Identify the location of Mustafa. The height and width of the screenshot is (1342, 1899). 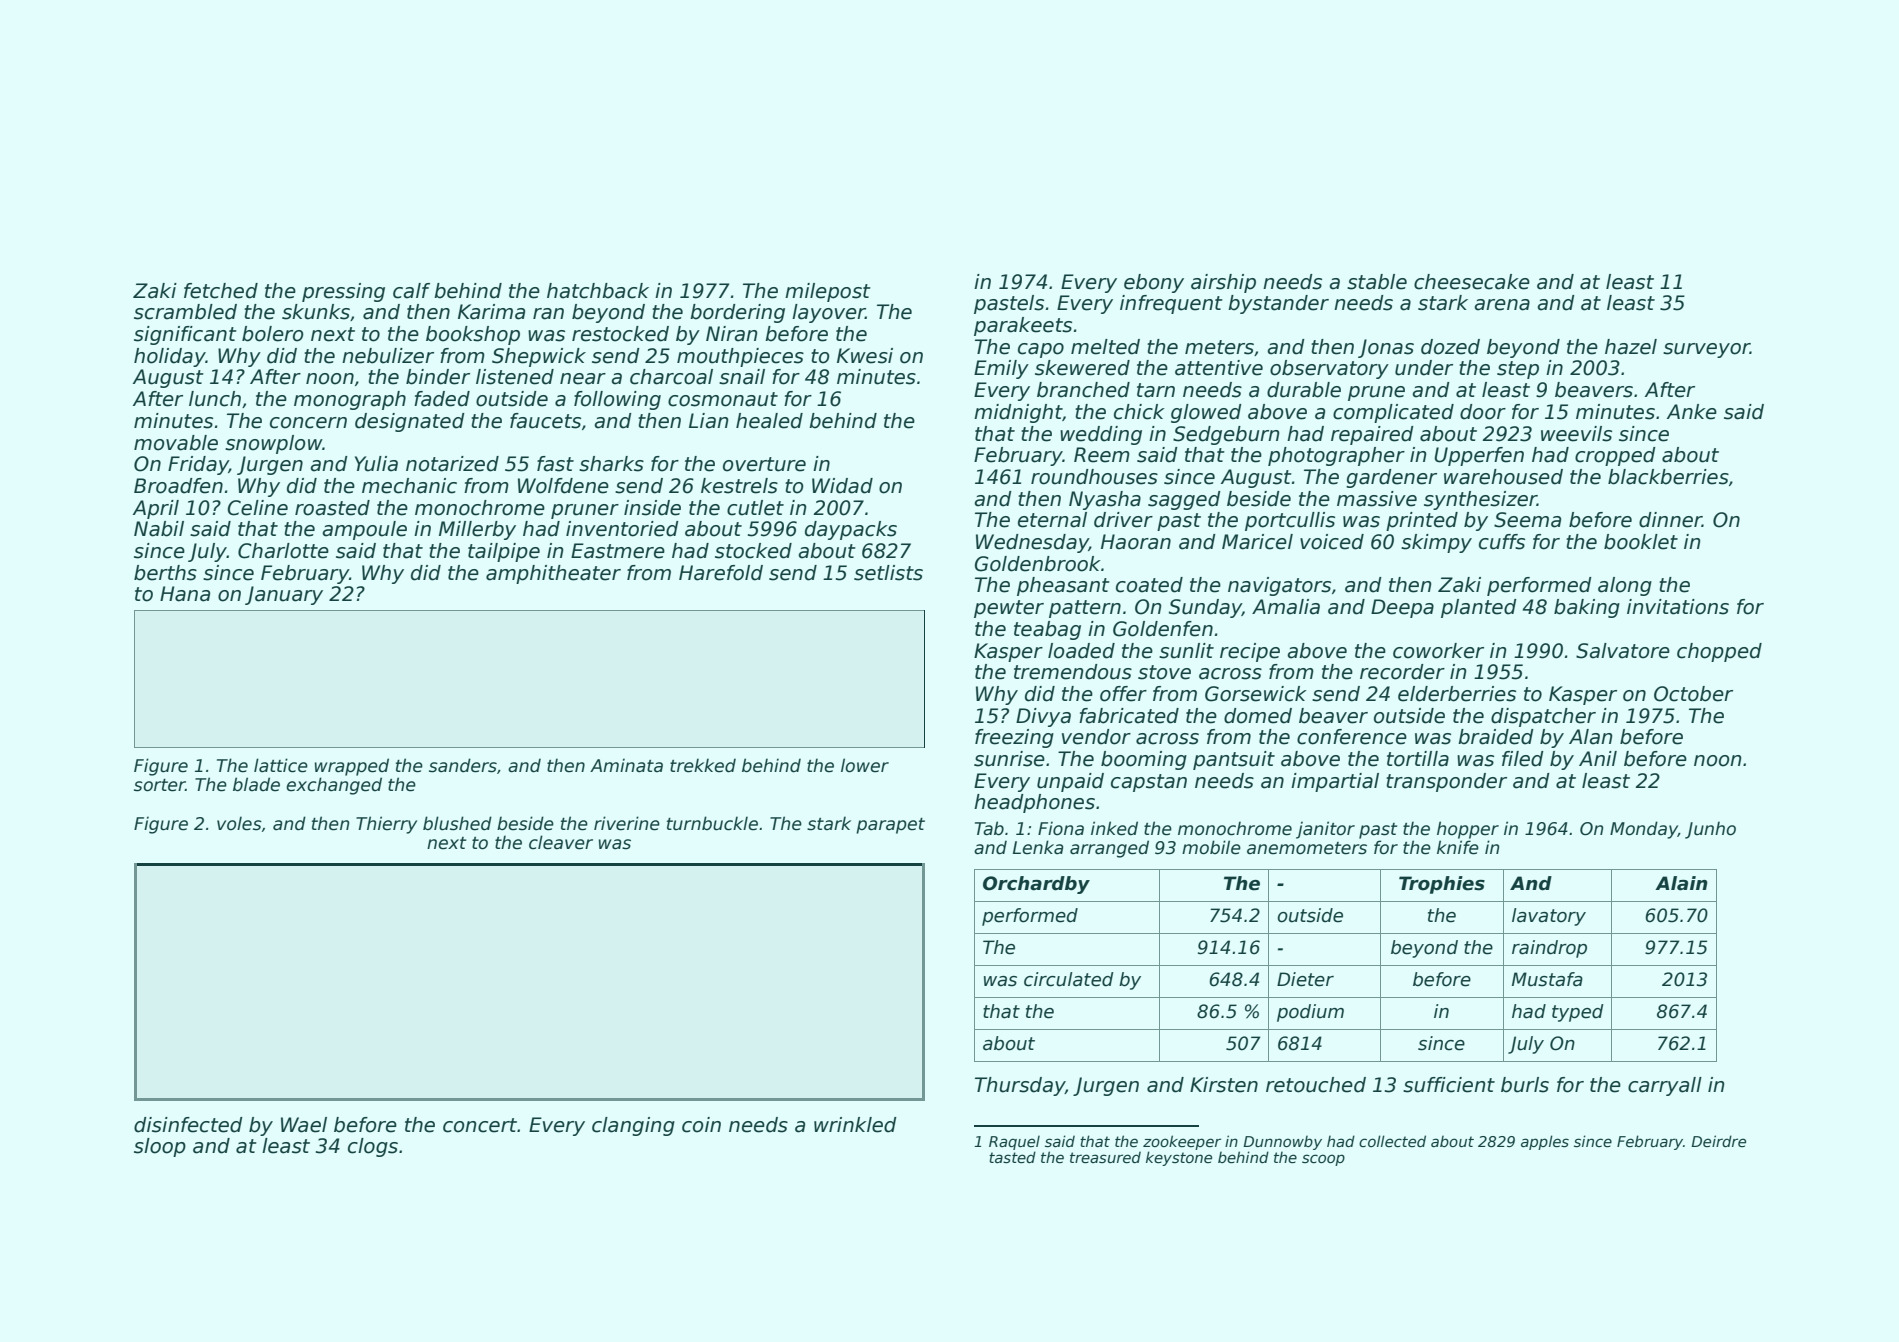
(1547, 979).
